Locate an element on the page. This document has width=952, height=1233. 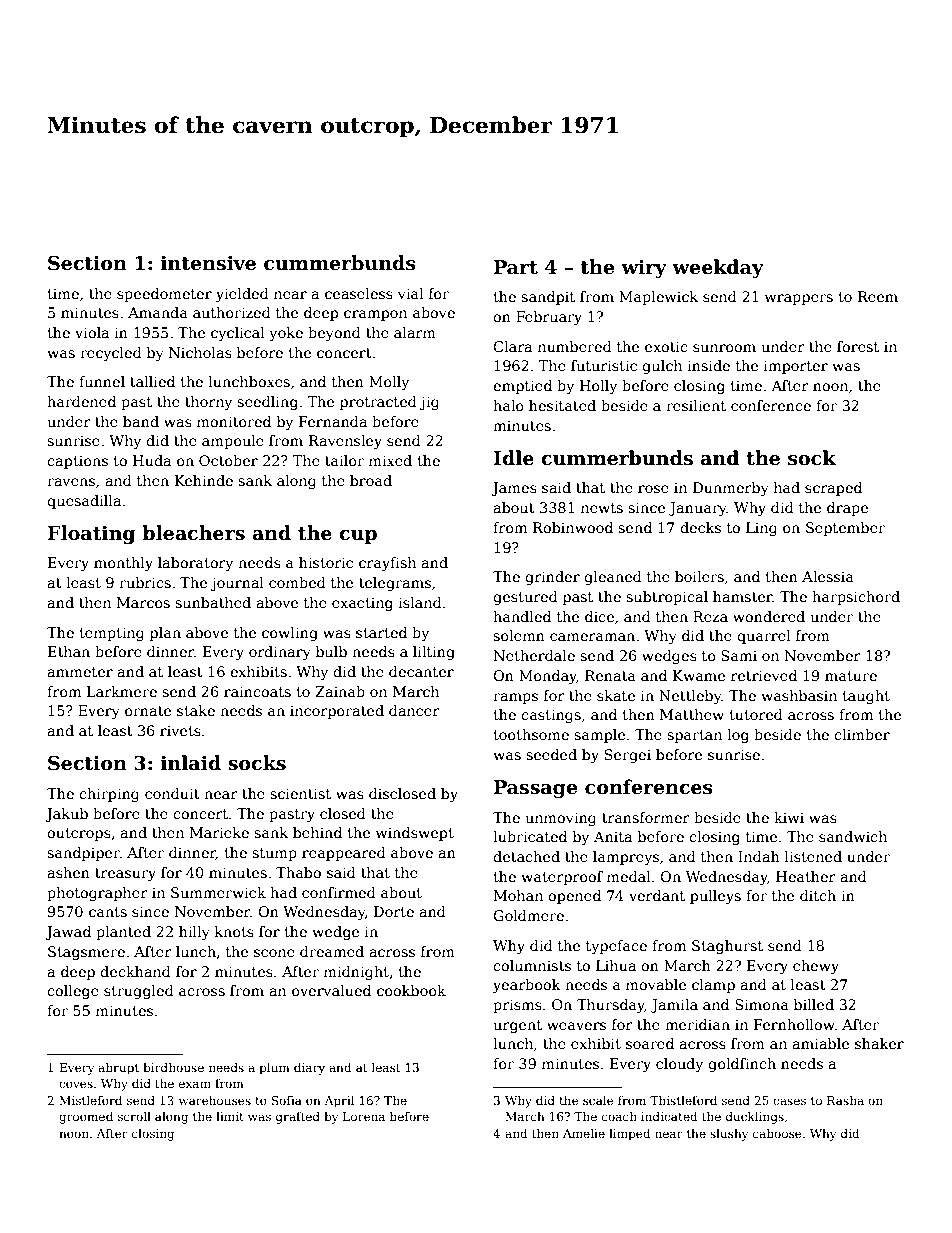
intensive is located at coordinates (208, 263).
